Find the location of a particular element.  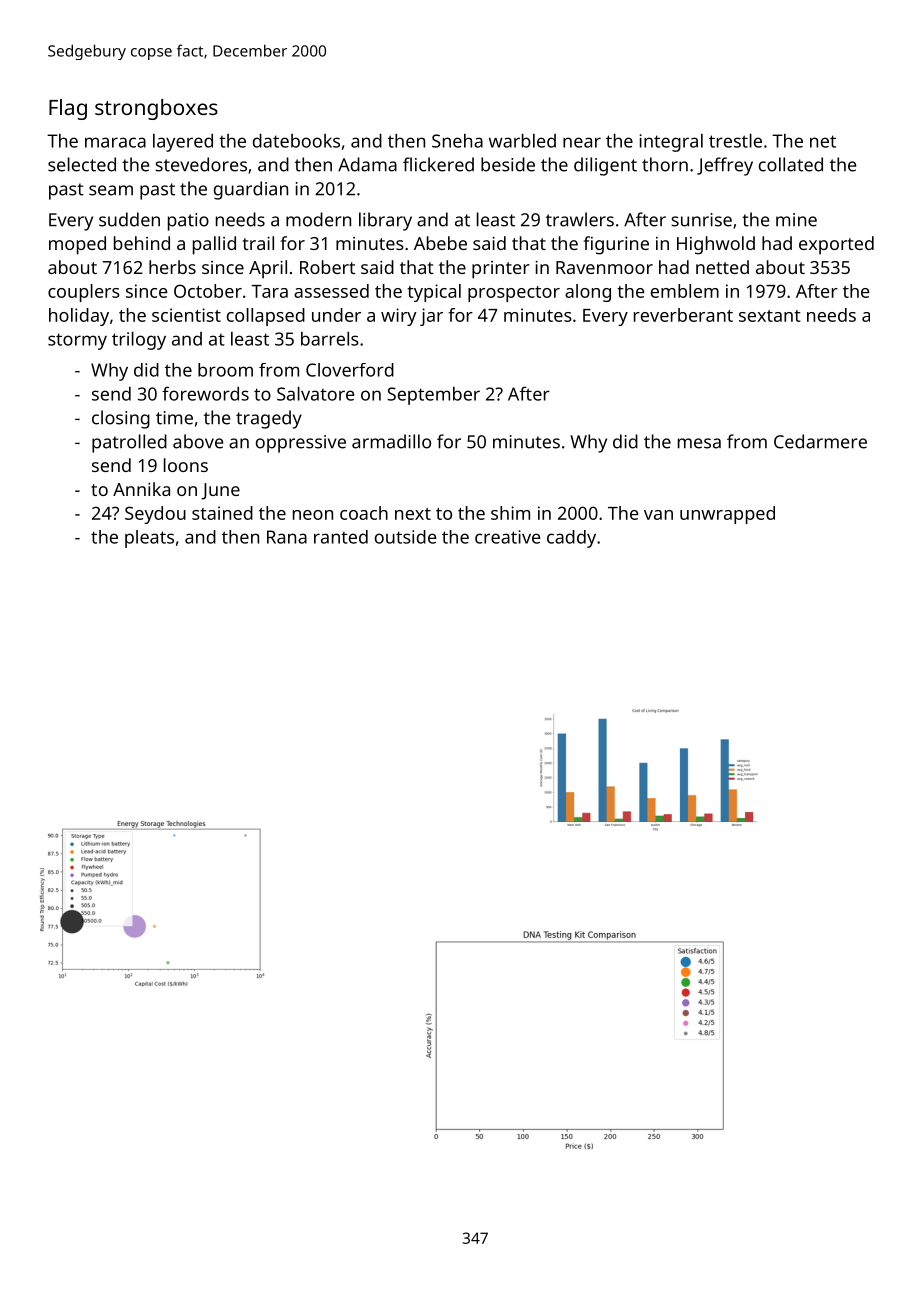

mesa is located at coordinates (699, 443).
